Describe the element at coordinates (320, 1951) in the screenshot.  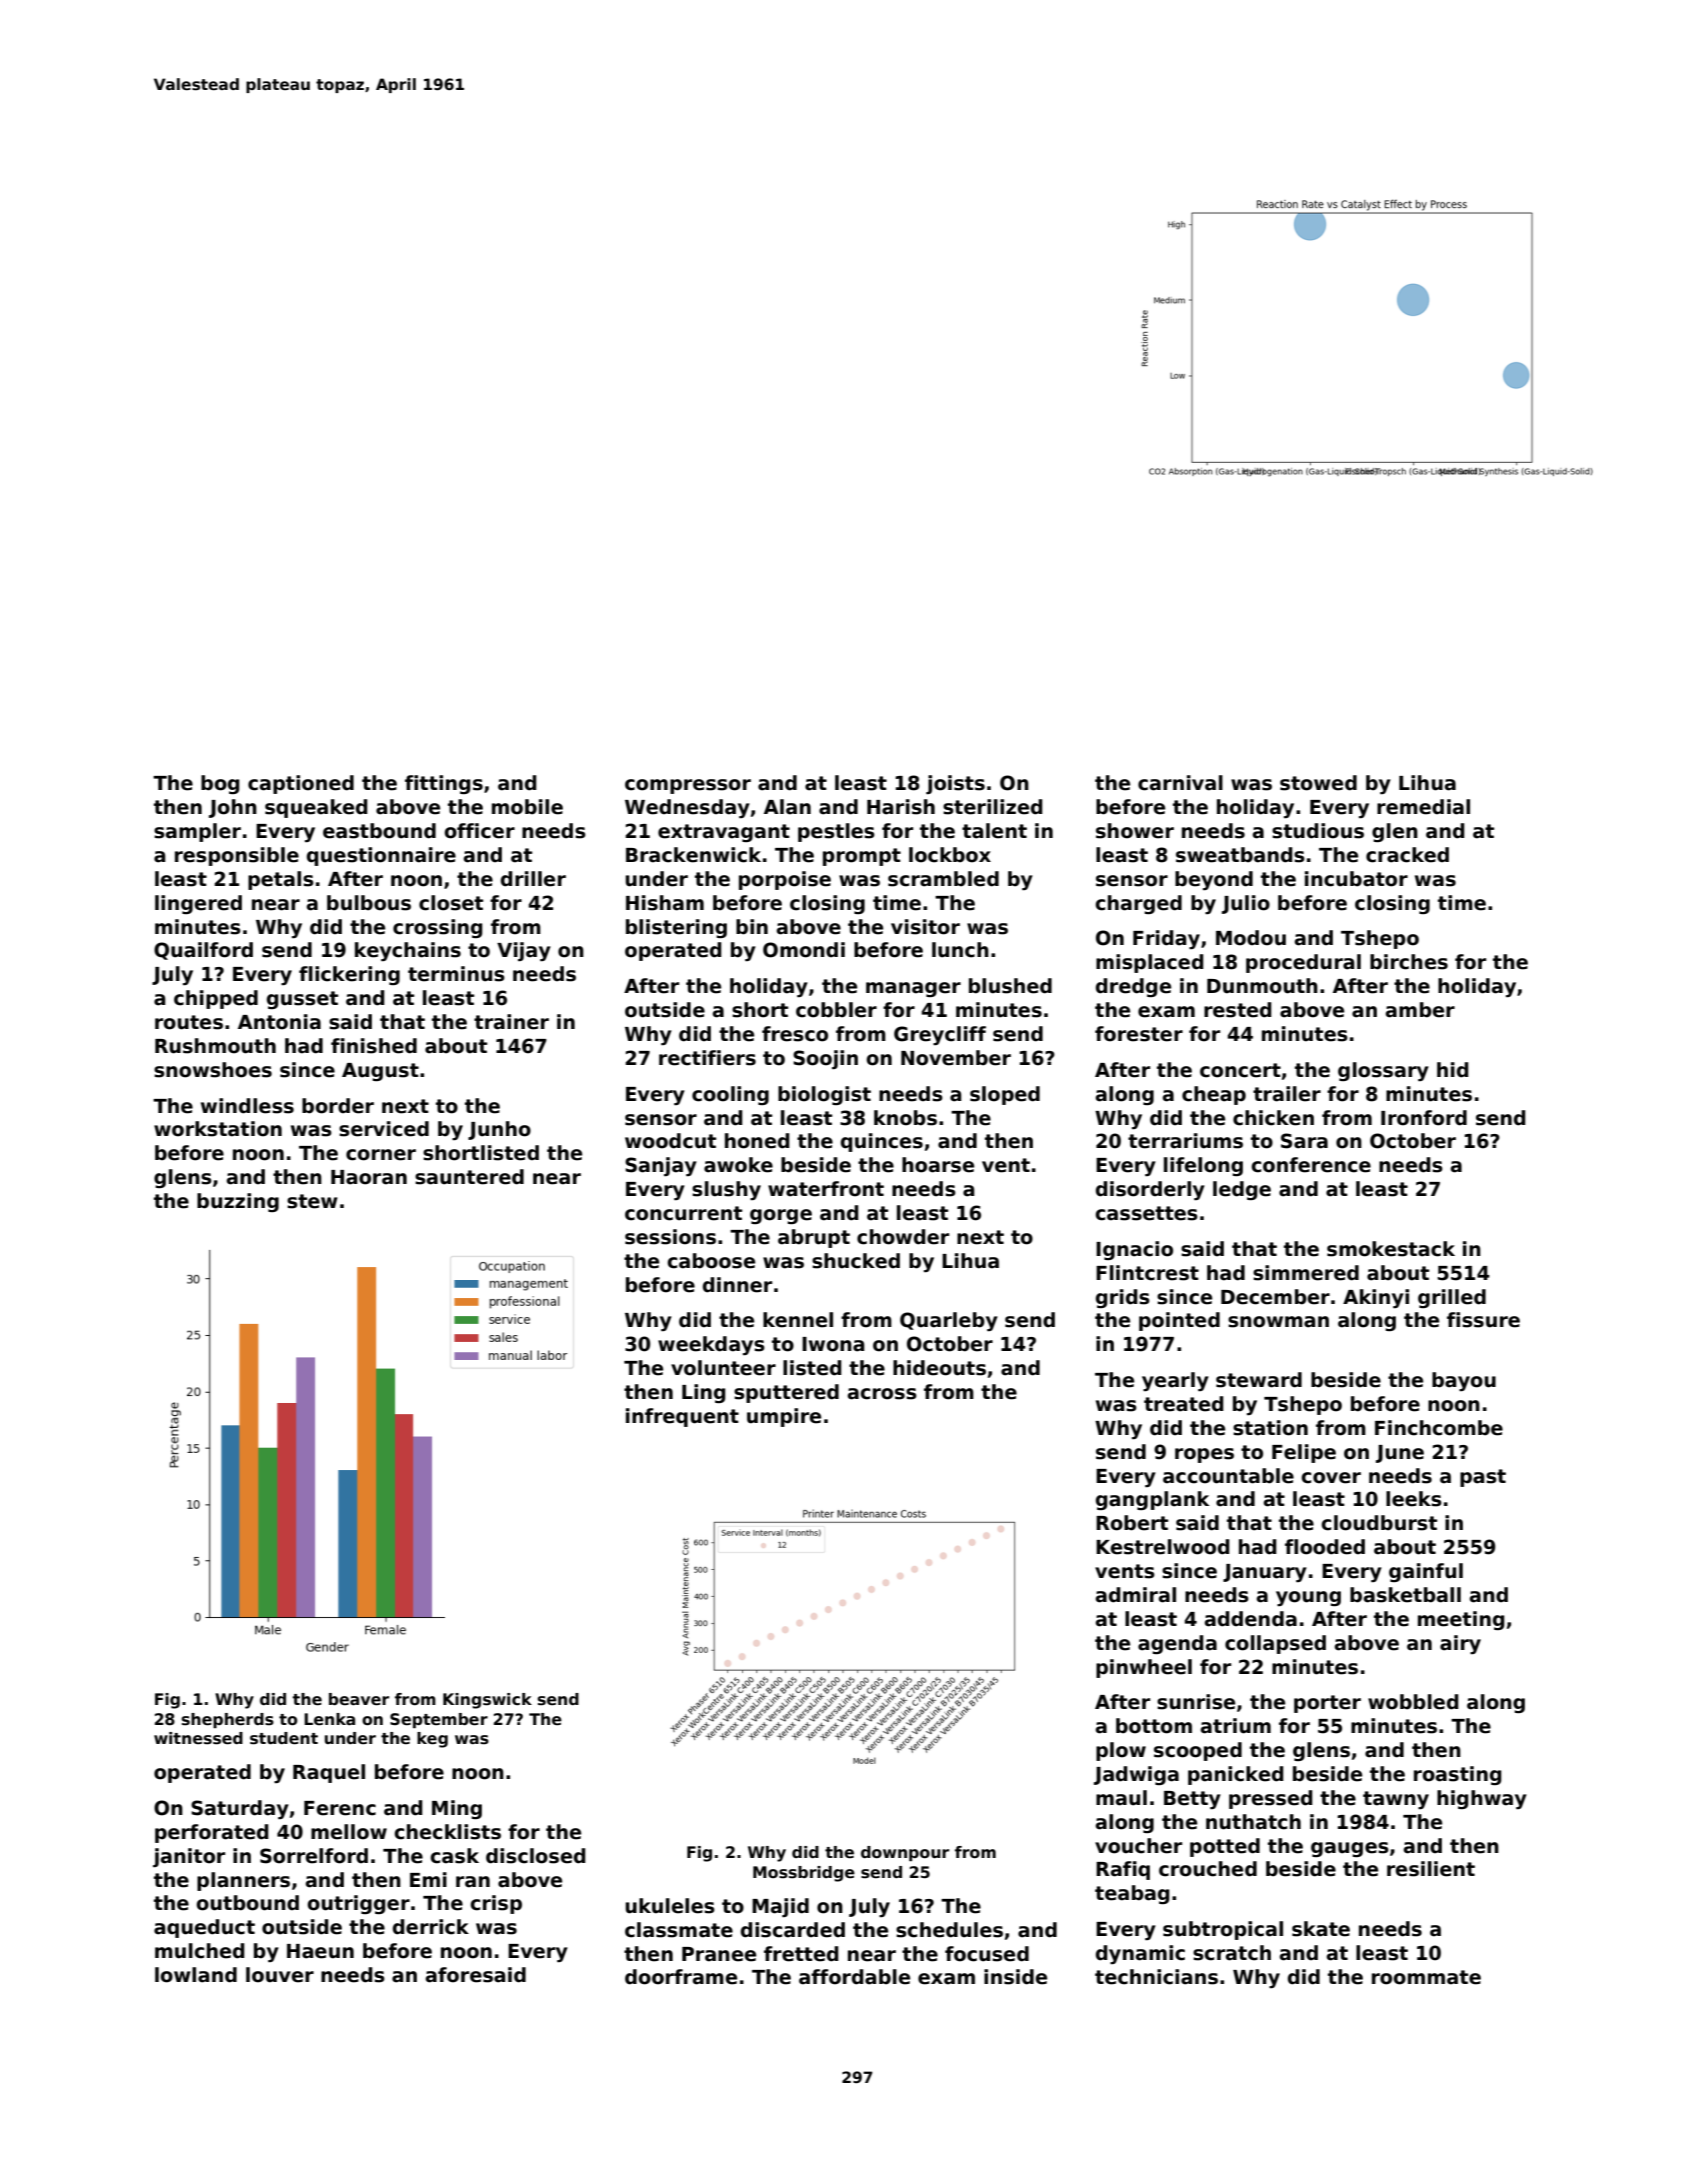
I see `Haeun` at that location.
